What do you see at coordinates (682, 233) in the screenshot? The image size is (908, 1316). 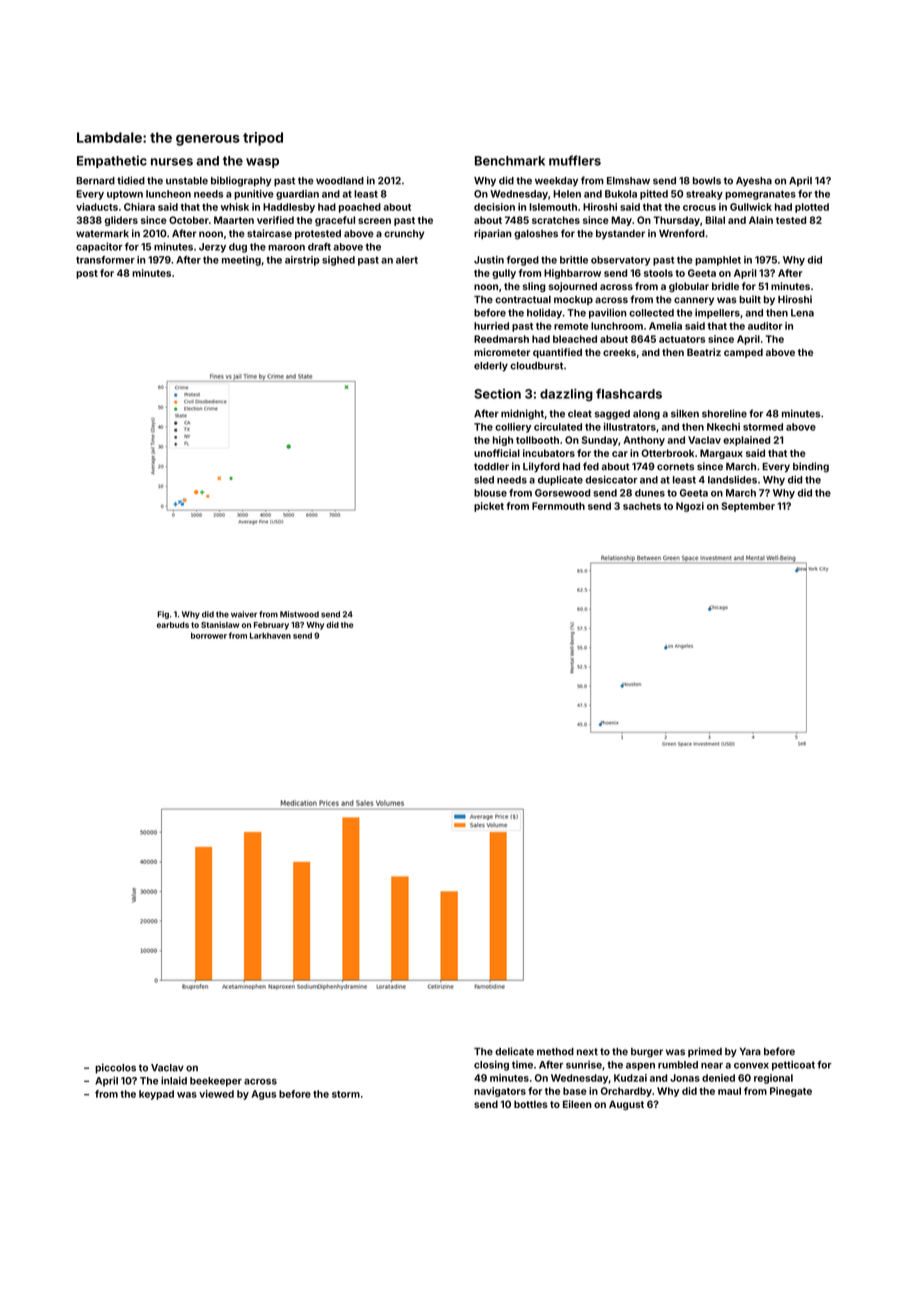 I see `Wrenford` at bounding box center [682, 233].
